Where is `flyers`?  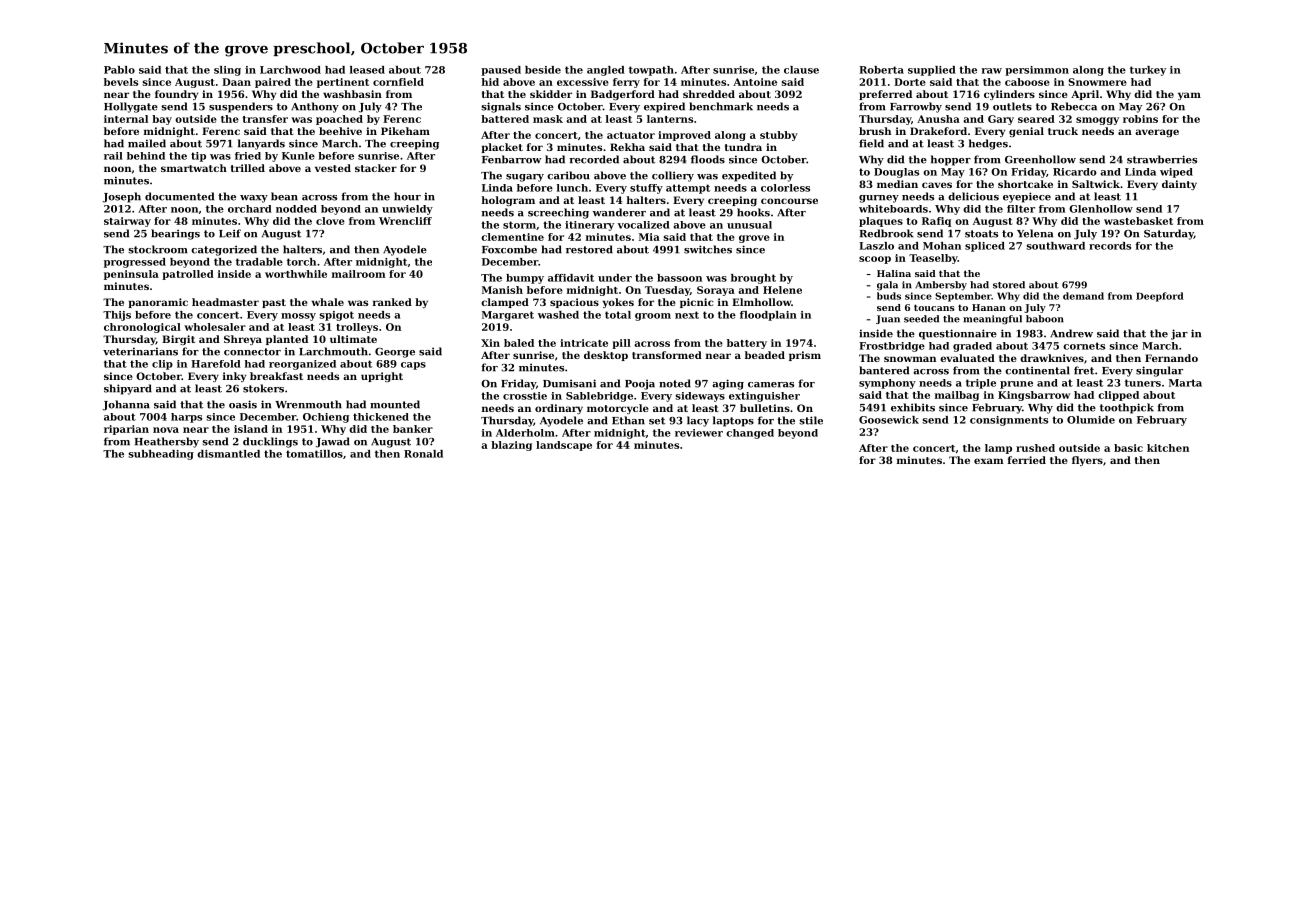
flyers is located at coordinates (1087, 461).
